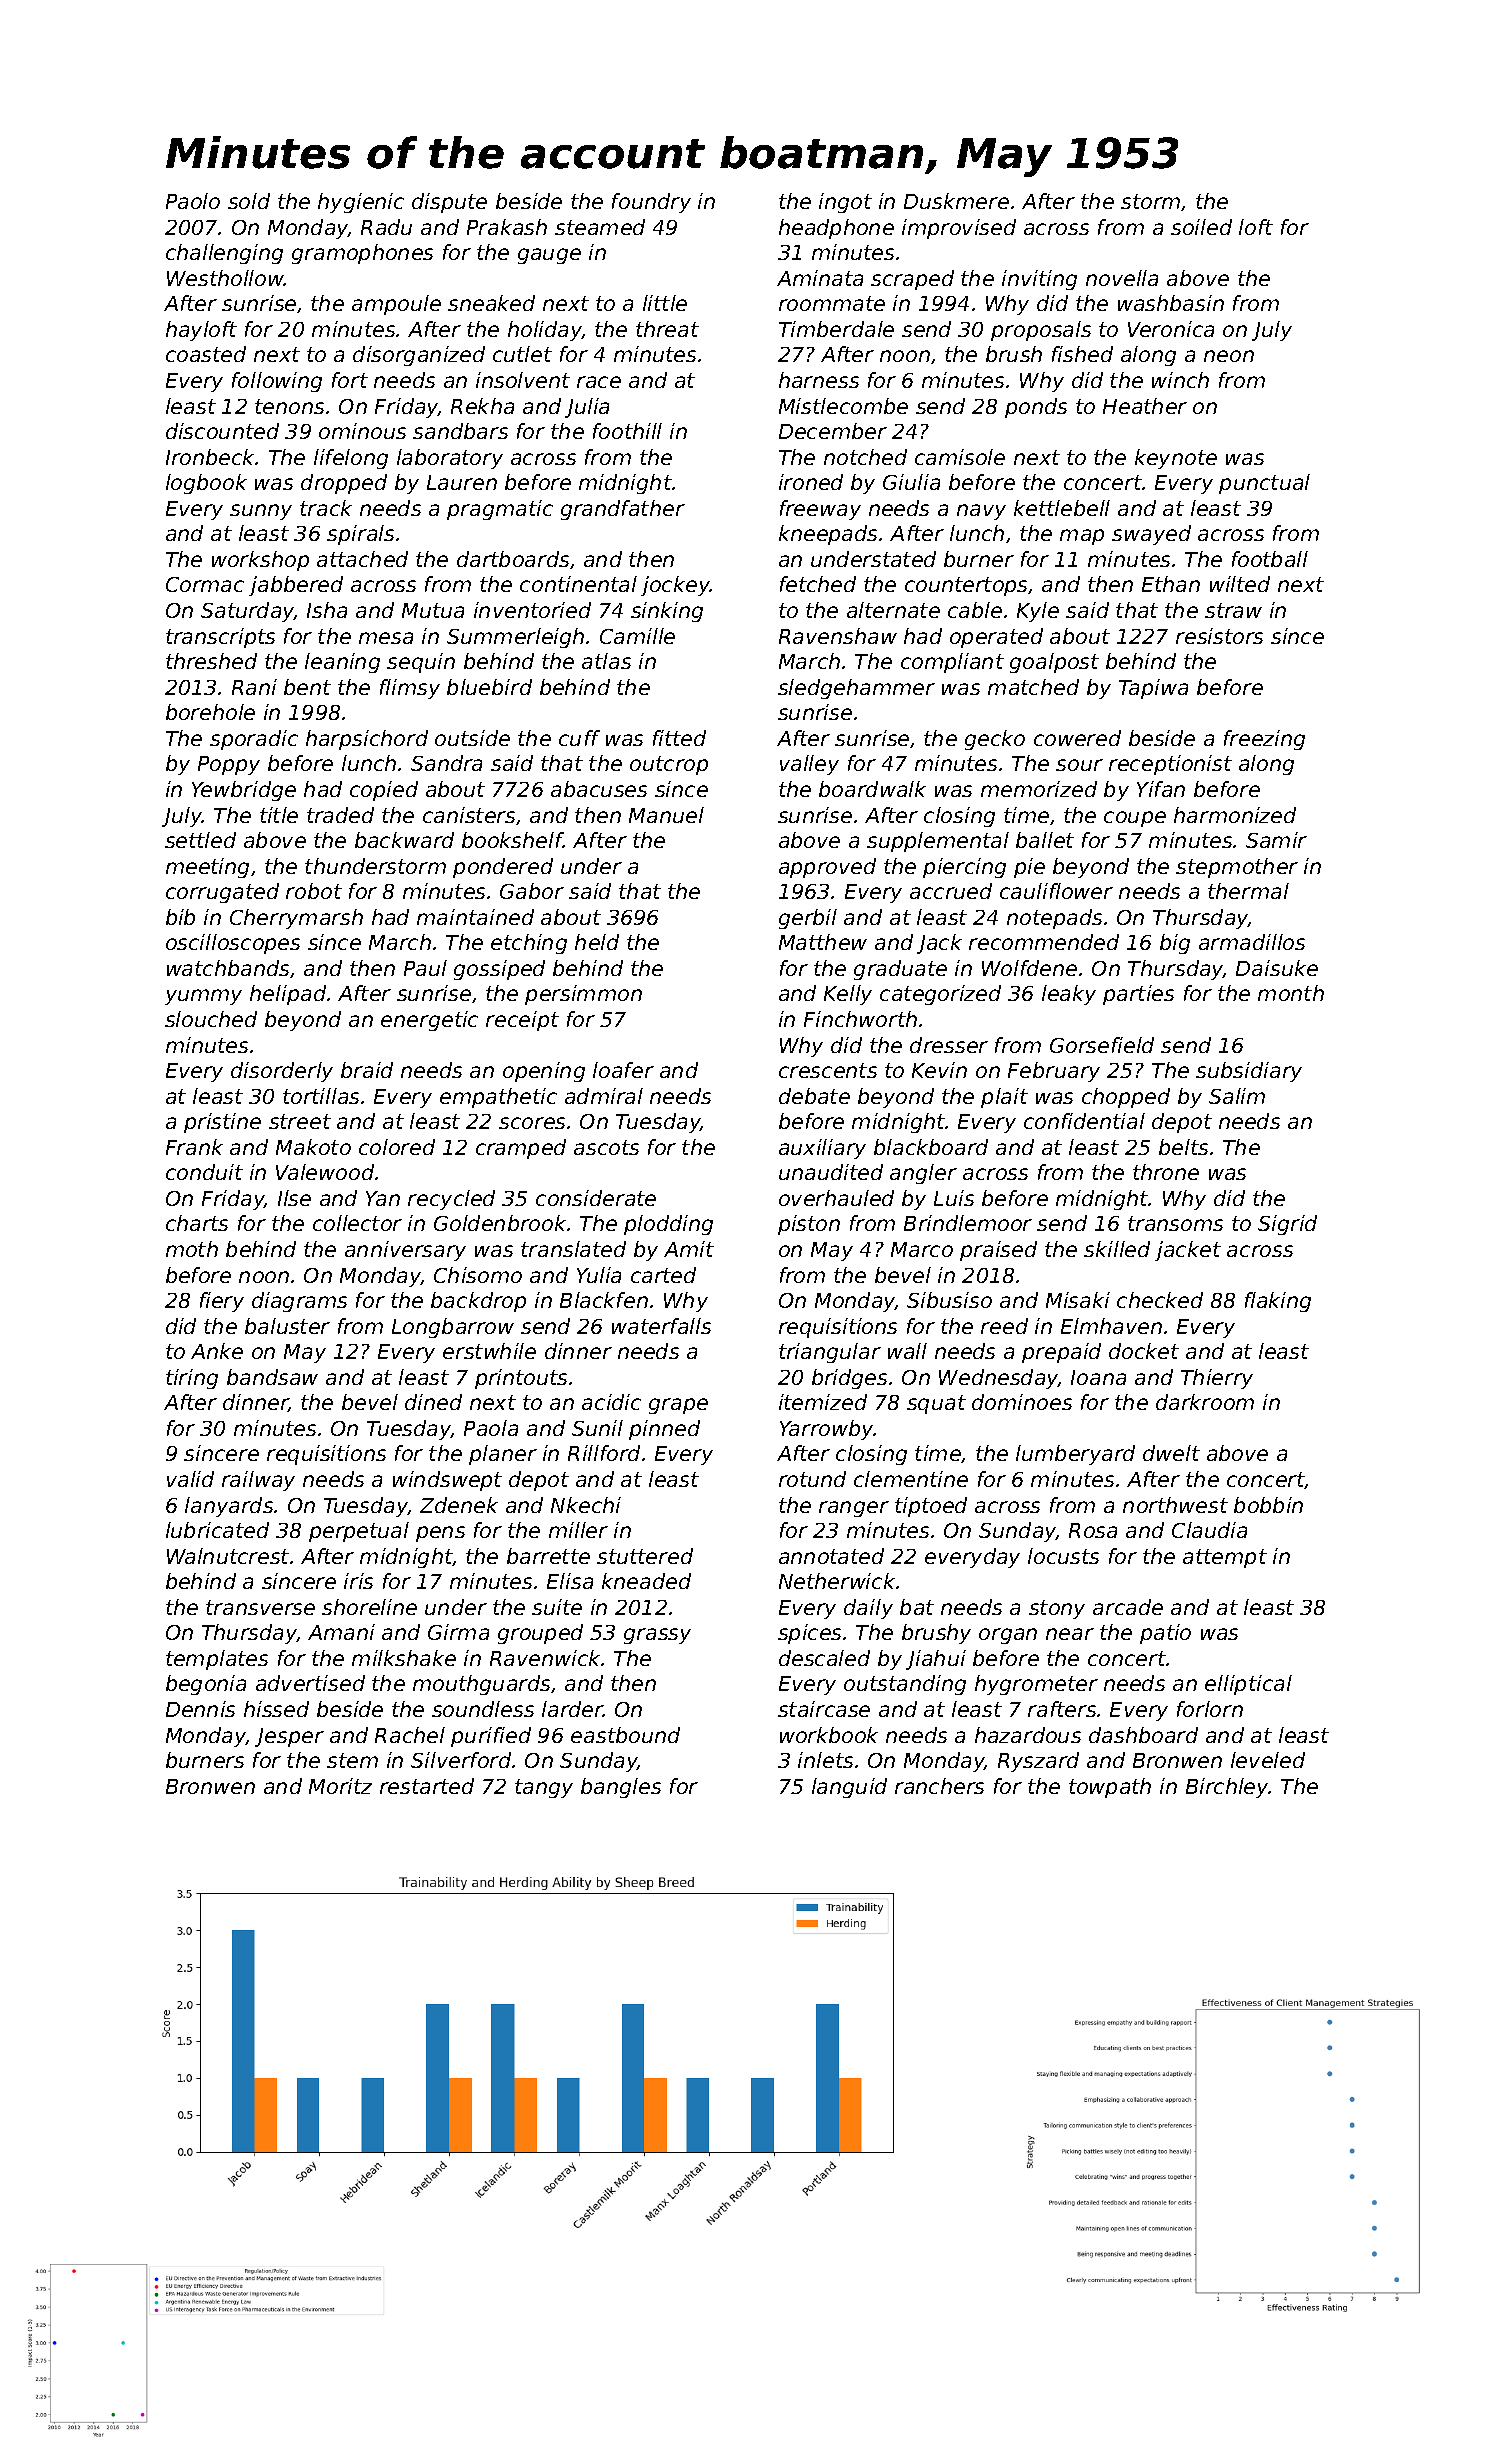 The width and height of the screenshot is (1496, 2464). What do you see at coordinates (500, 510) in the screenshot?
I see `pragmatic` at bounding box center [500, 510].
